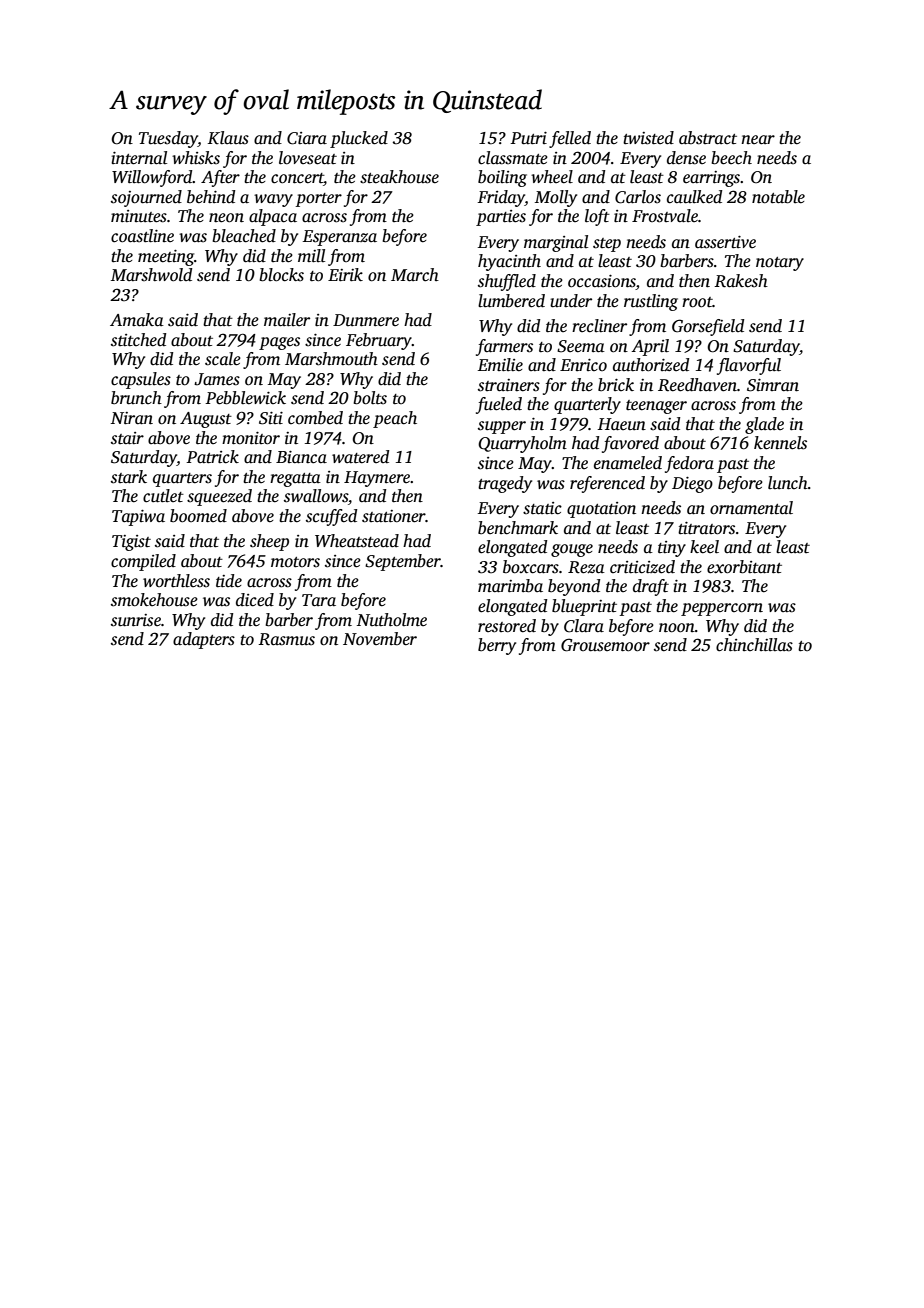 The image size is (924, 1308). I want to click on benchmark, so click(518, 528).
